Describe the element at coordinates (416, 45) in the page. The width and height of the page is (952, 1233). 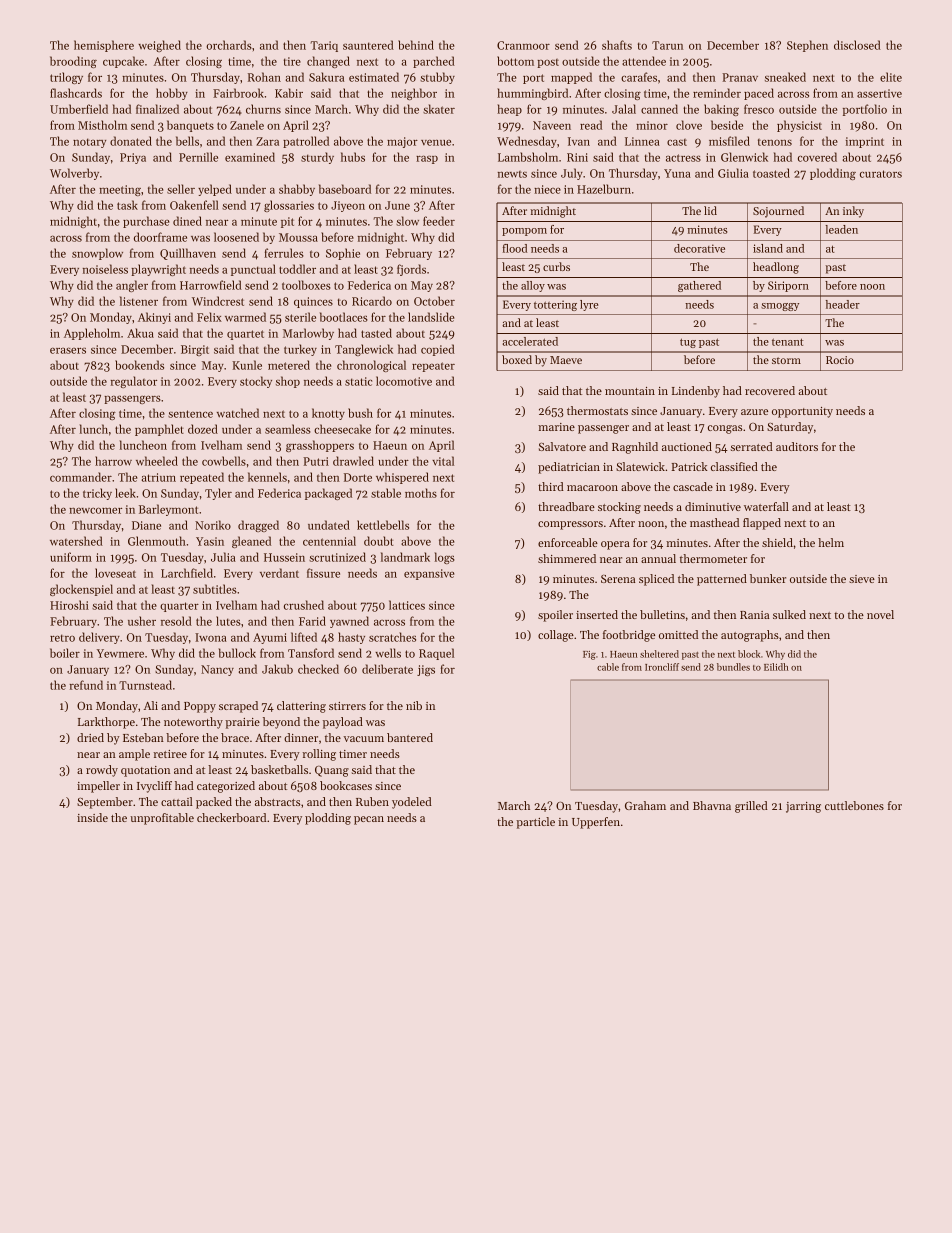
I see `behind` at that location.
